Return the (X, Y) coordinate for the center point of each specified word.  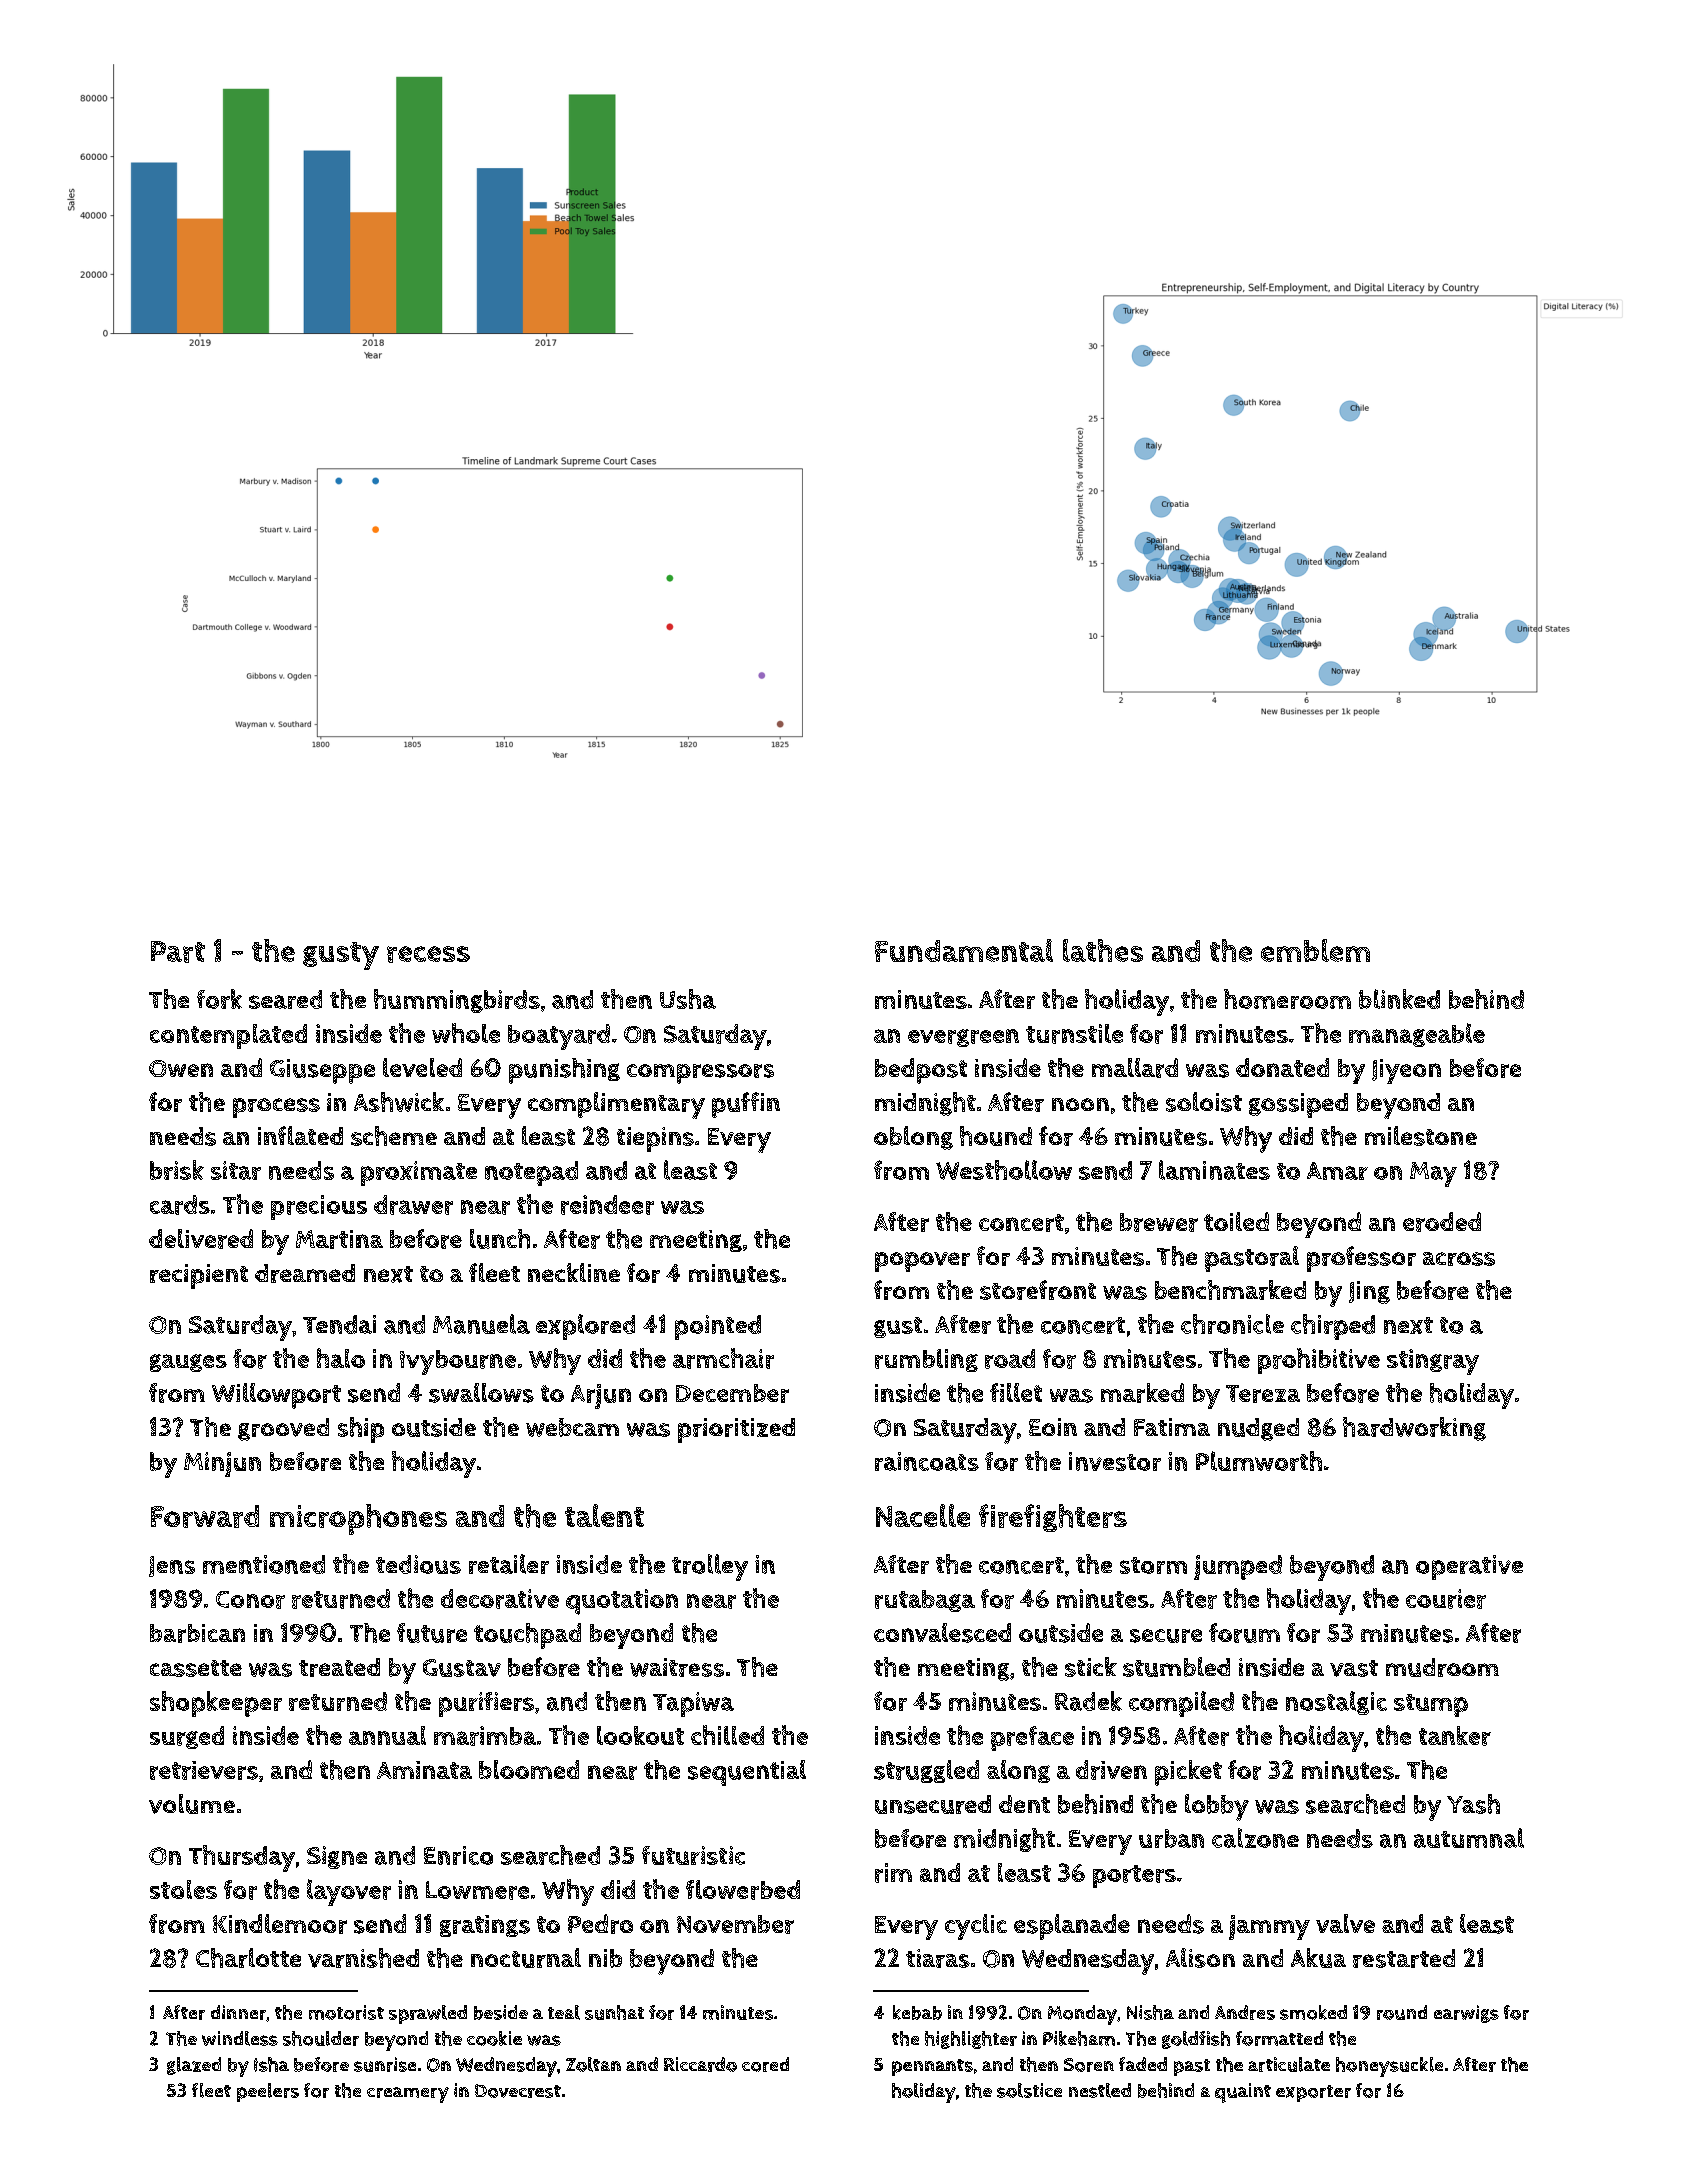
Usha (688, 999)
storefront (1038, 1290)
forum (1244, 1633)
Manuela (481, 1324)
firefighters (1053, 1518)
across (1459, 1259)
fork (219, 999)
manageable (1417, 1035)
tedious (418, 1564)
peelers (268, 2092)
